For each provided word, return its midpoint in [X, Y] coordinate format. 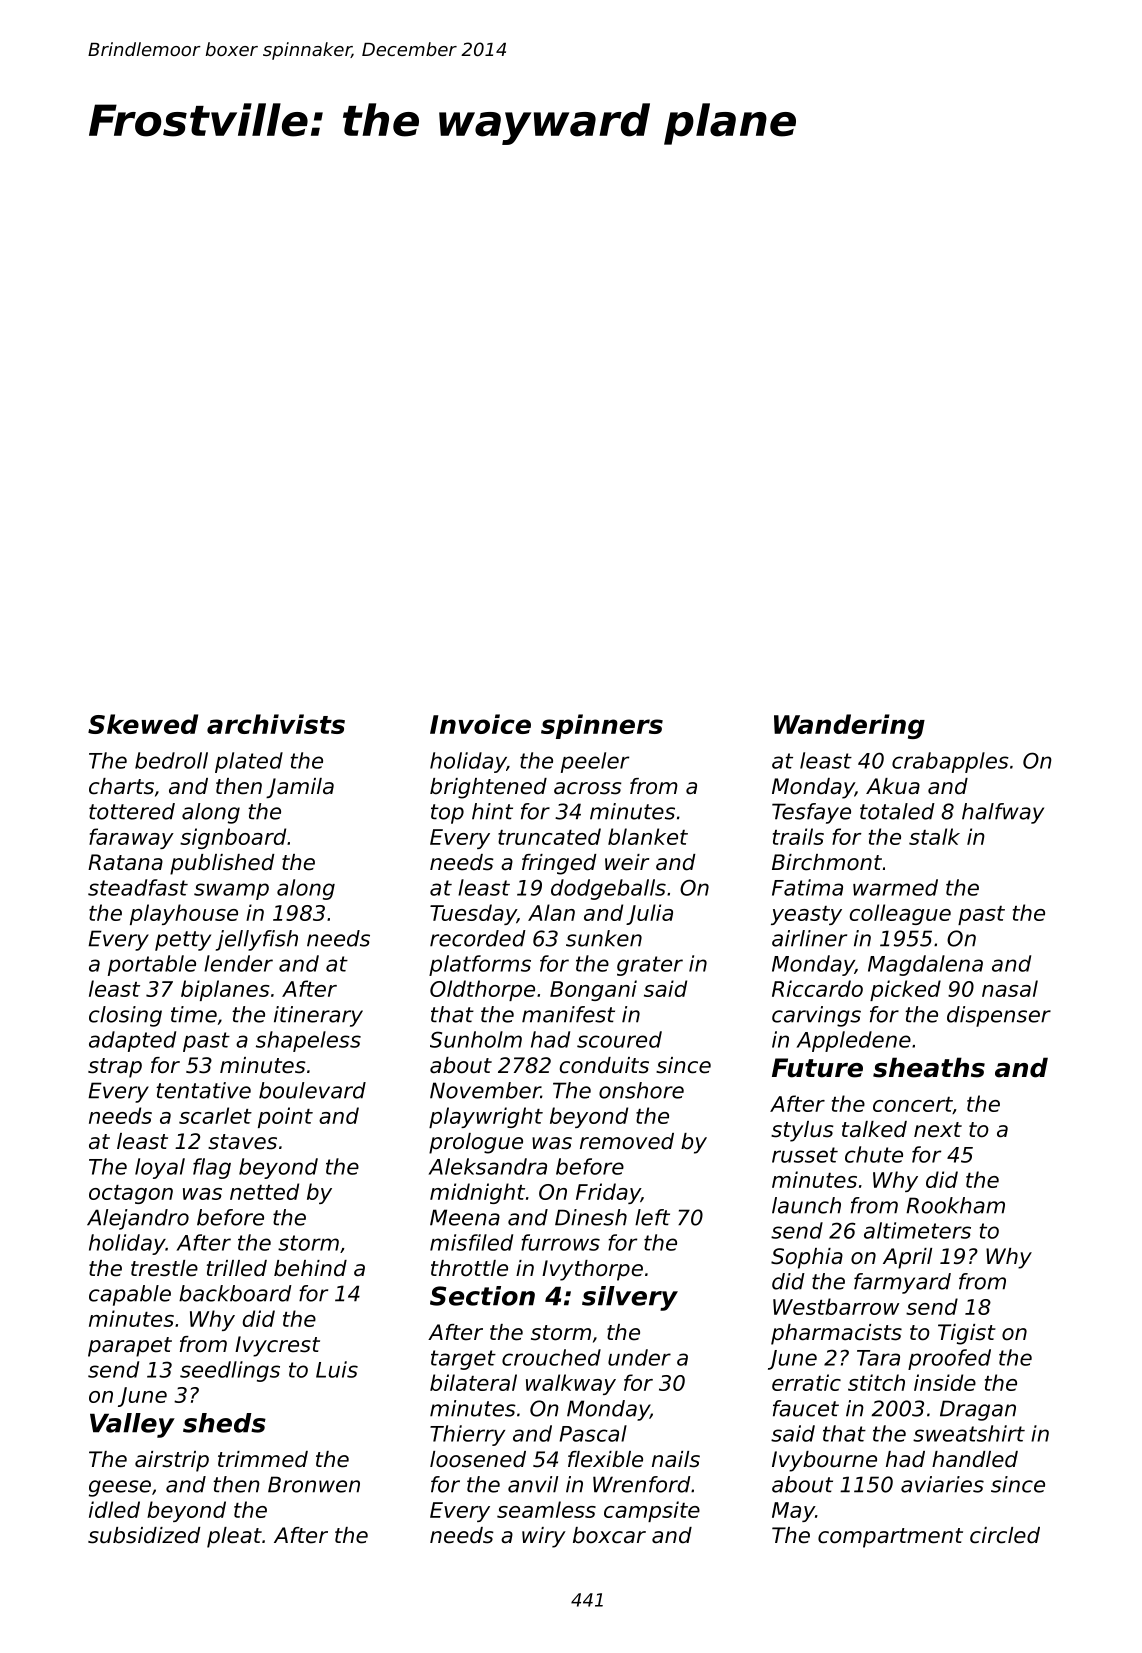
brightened [488, 788]
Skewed [143, 724]
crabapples [950, 762]
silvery [630, 1298]
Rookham [955, 1205]
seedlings [230, 1371]
